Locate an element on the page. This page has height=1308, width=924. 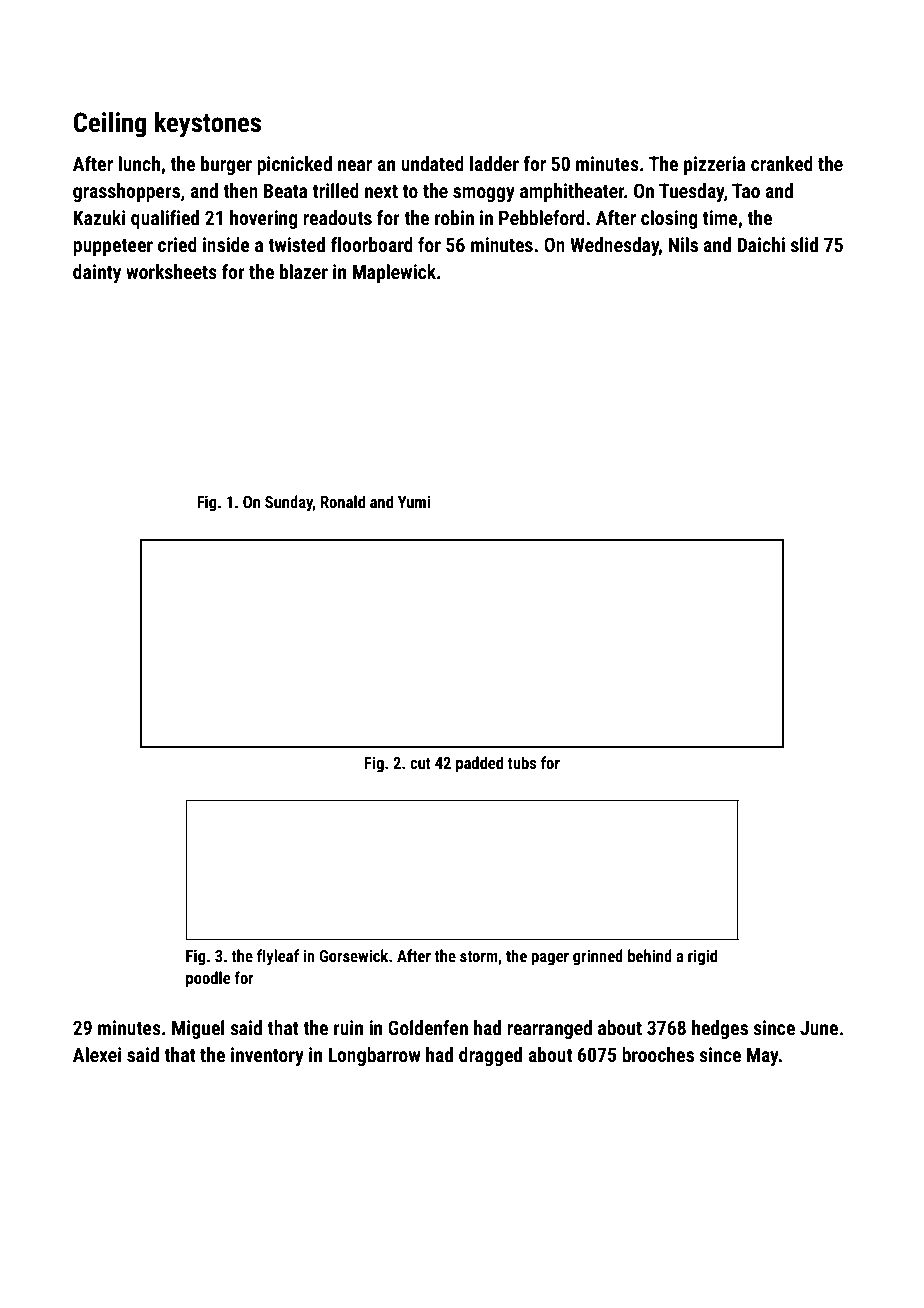
Alexei is located at coordinates (97, 1054).
